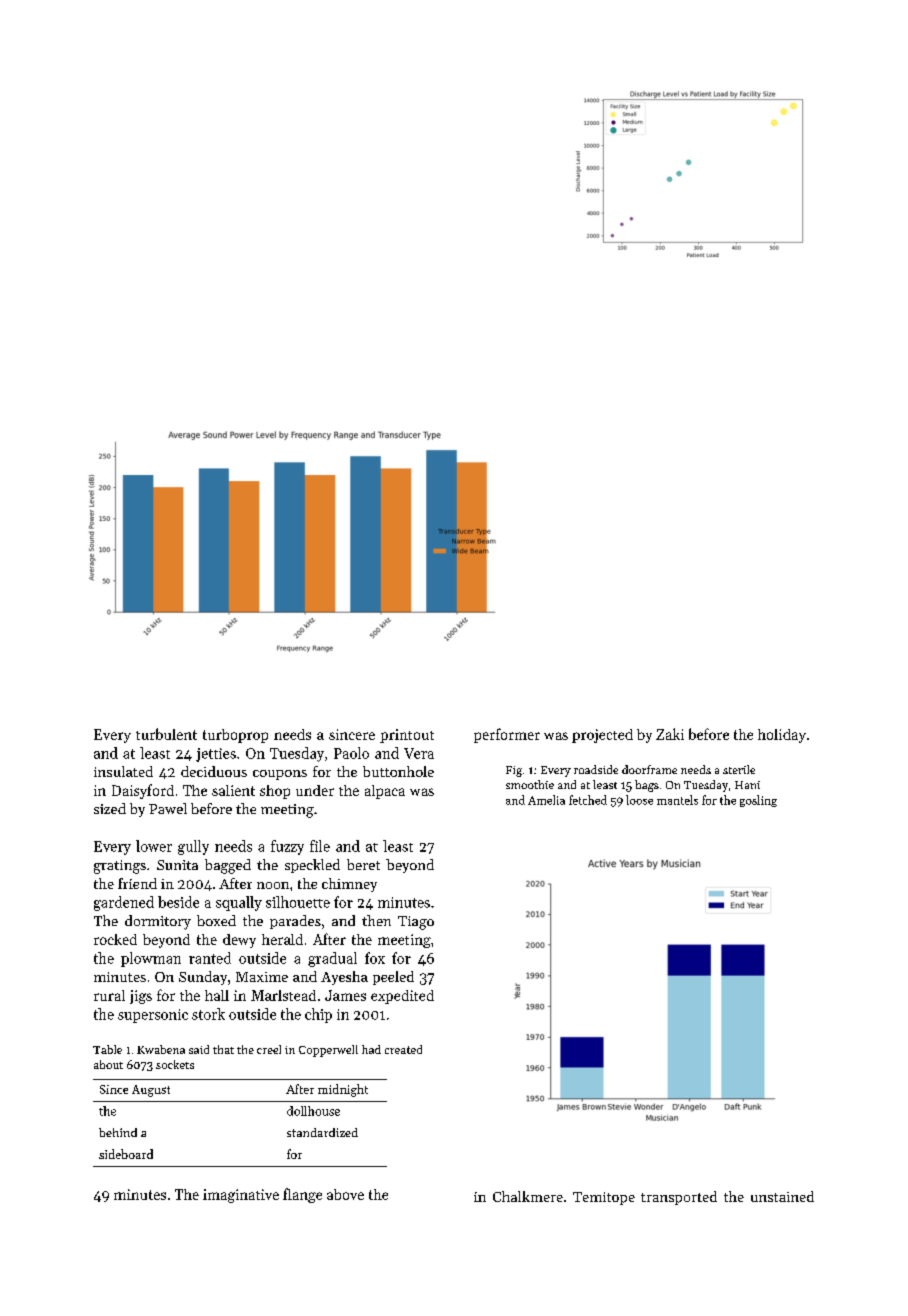  What do you see at coordinates (407, 736) in the image?
I see `printout` at bounding box center [407, 736].
